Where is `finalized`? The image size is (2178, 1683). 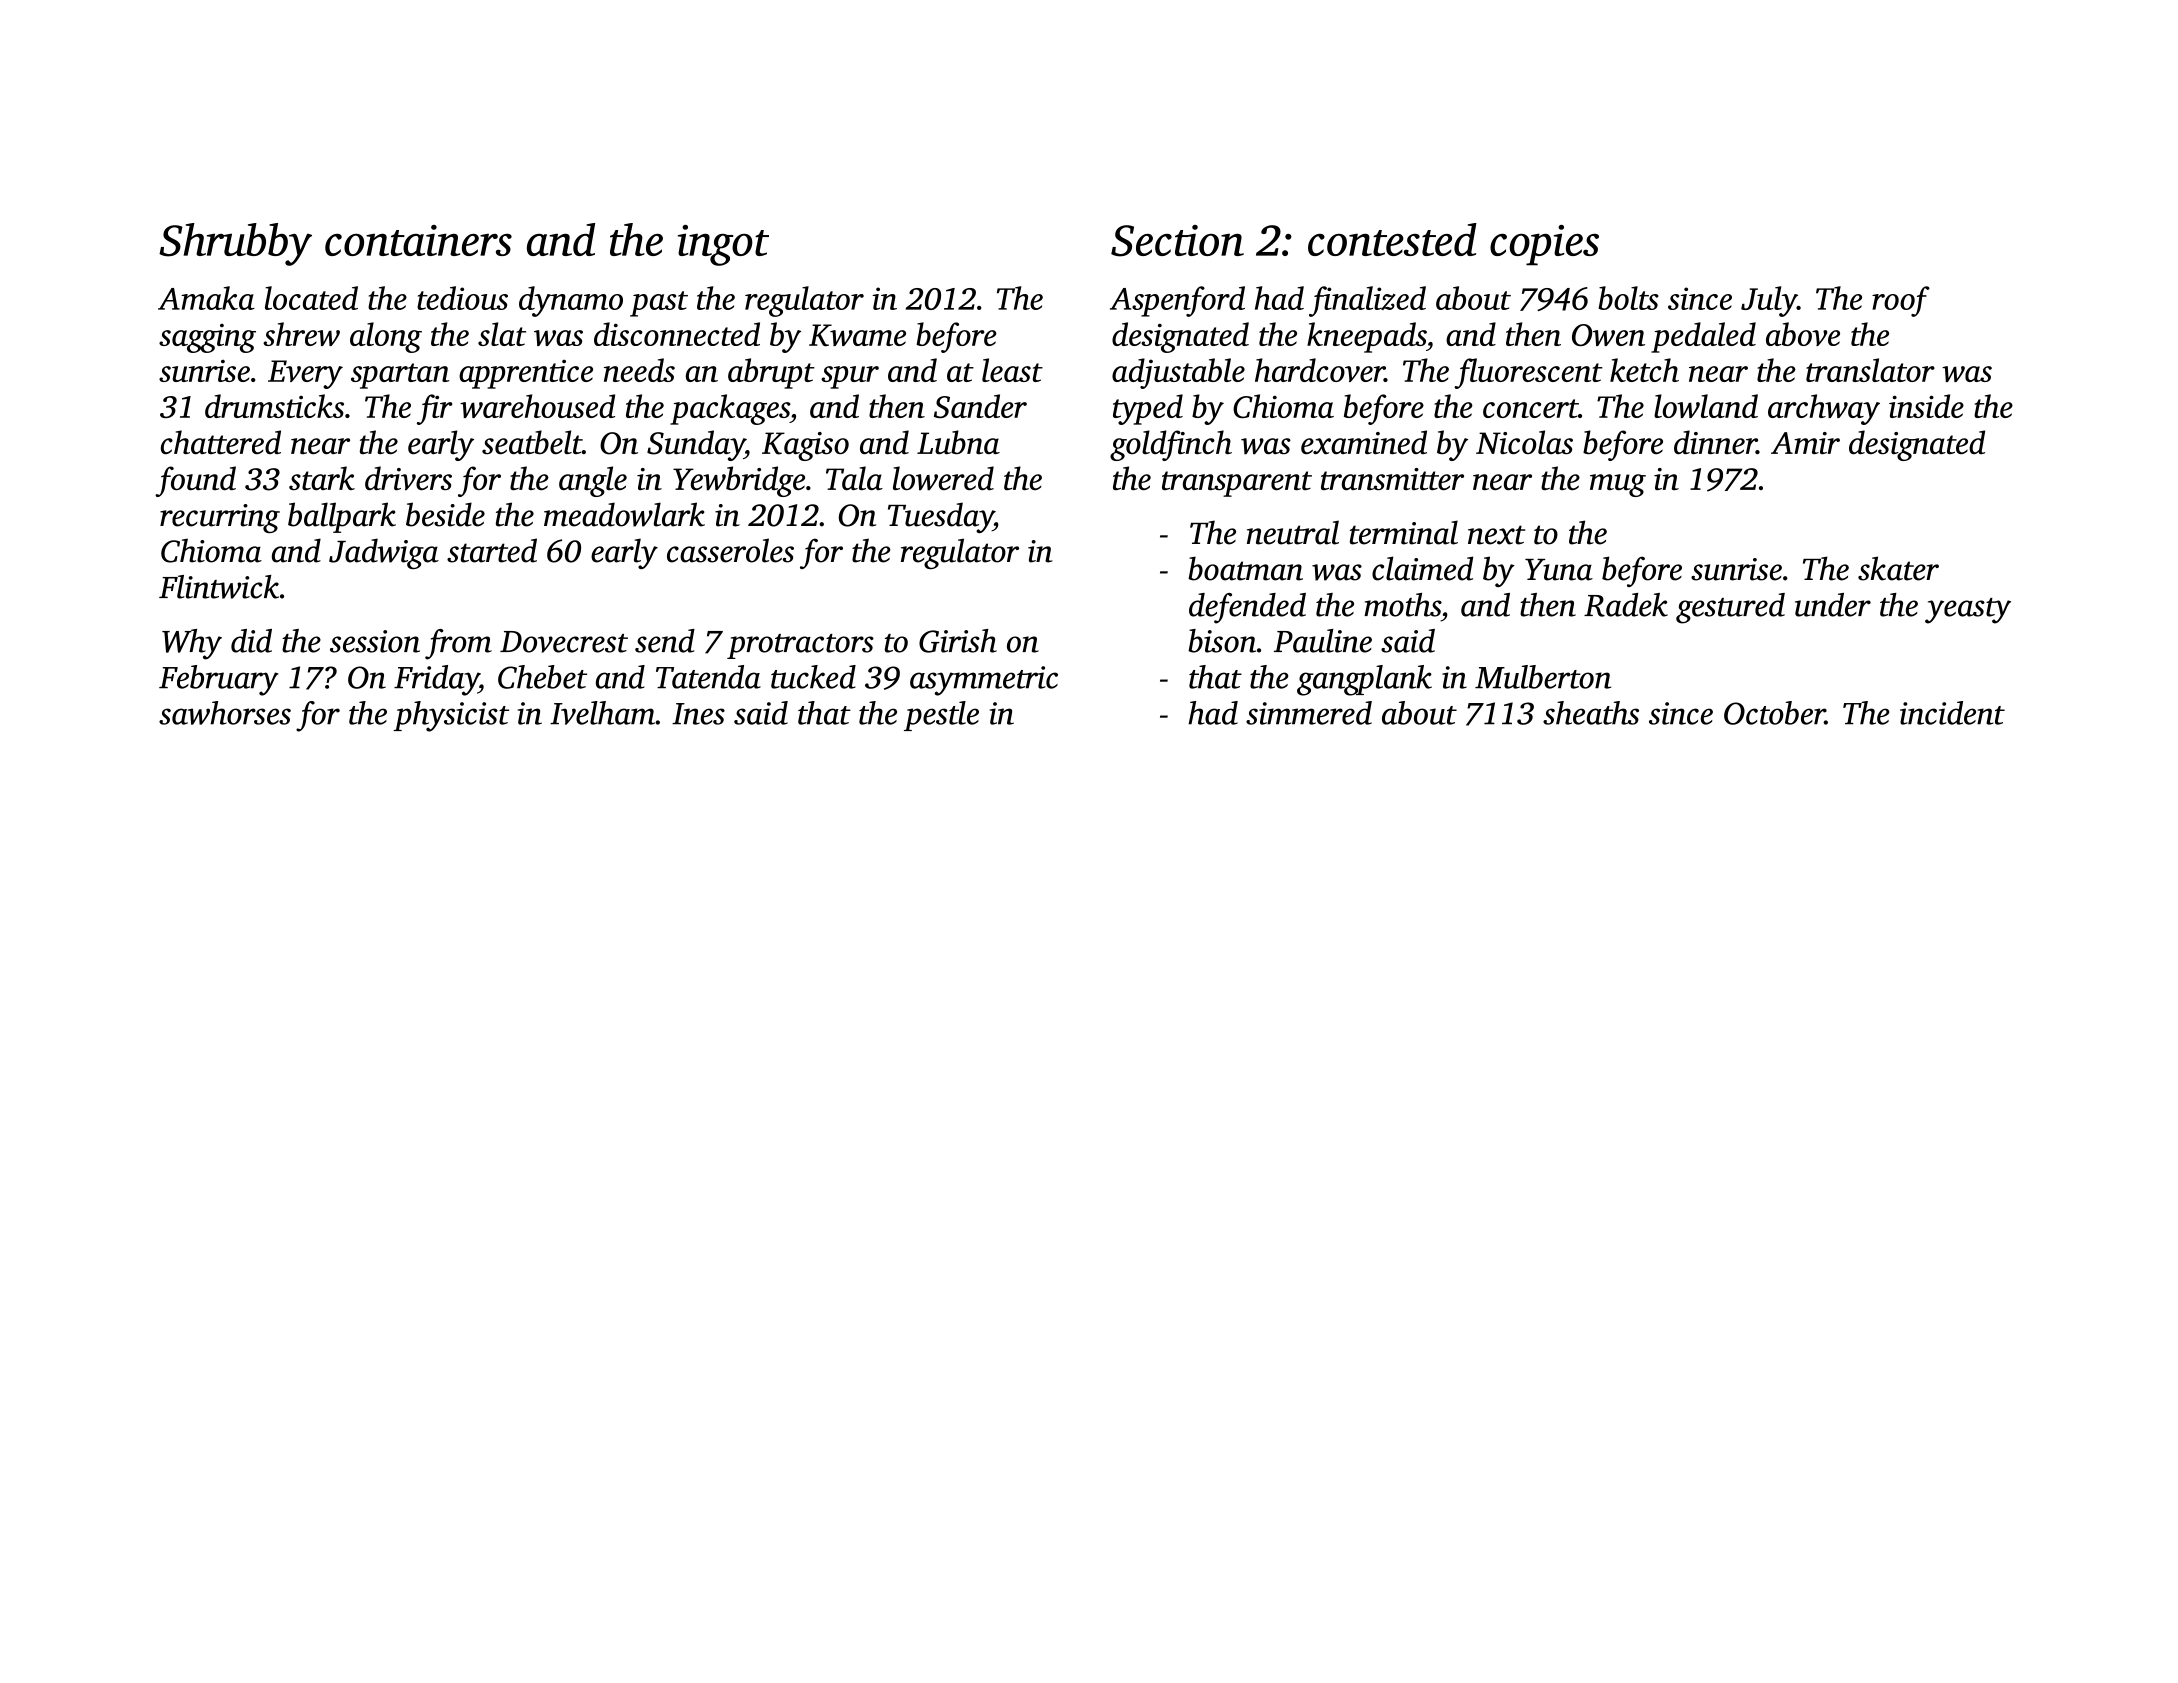
finalized is located at coordinates (1367, 301).
